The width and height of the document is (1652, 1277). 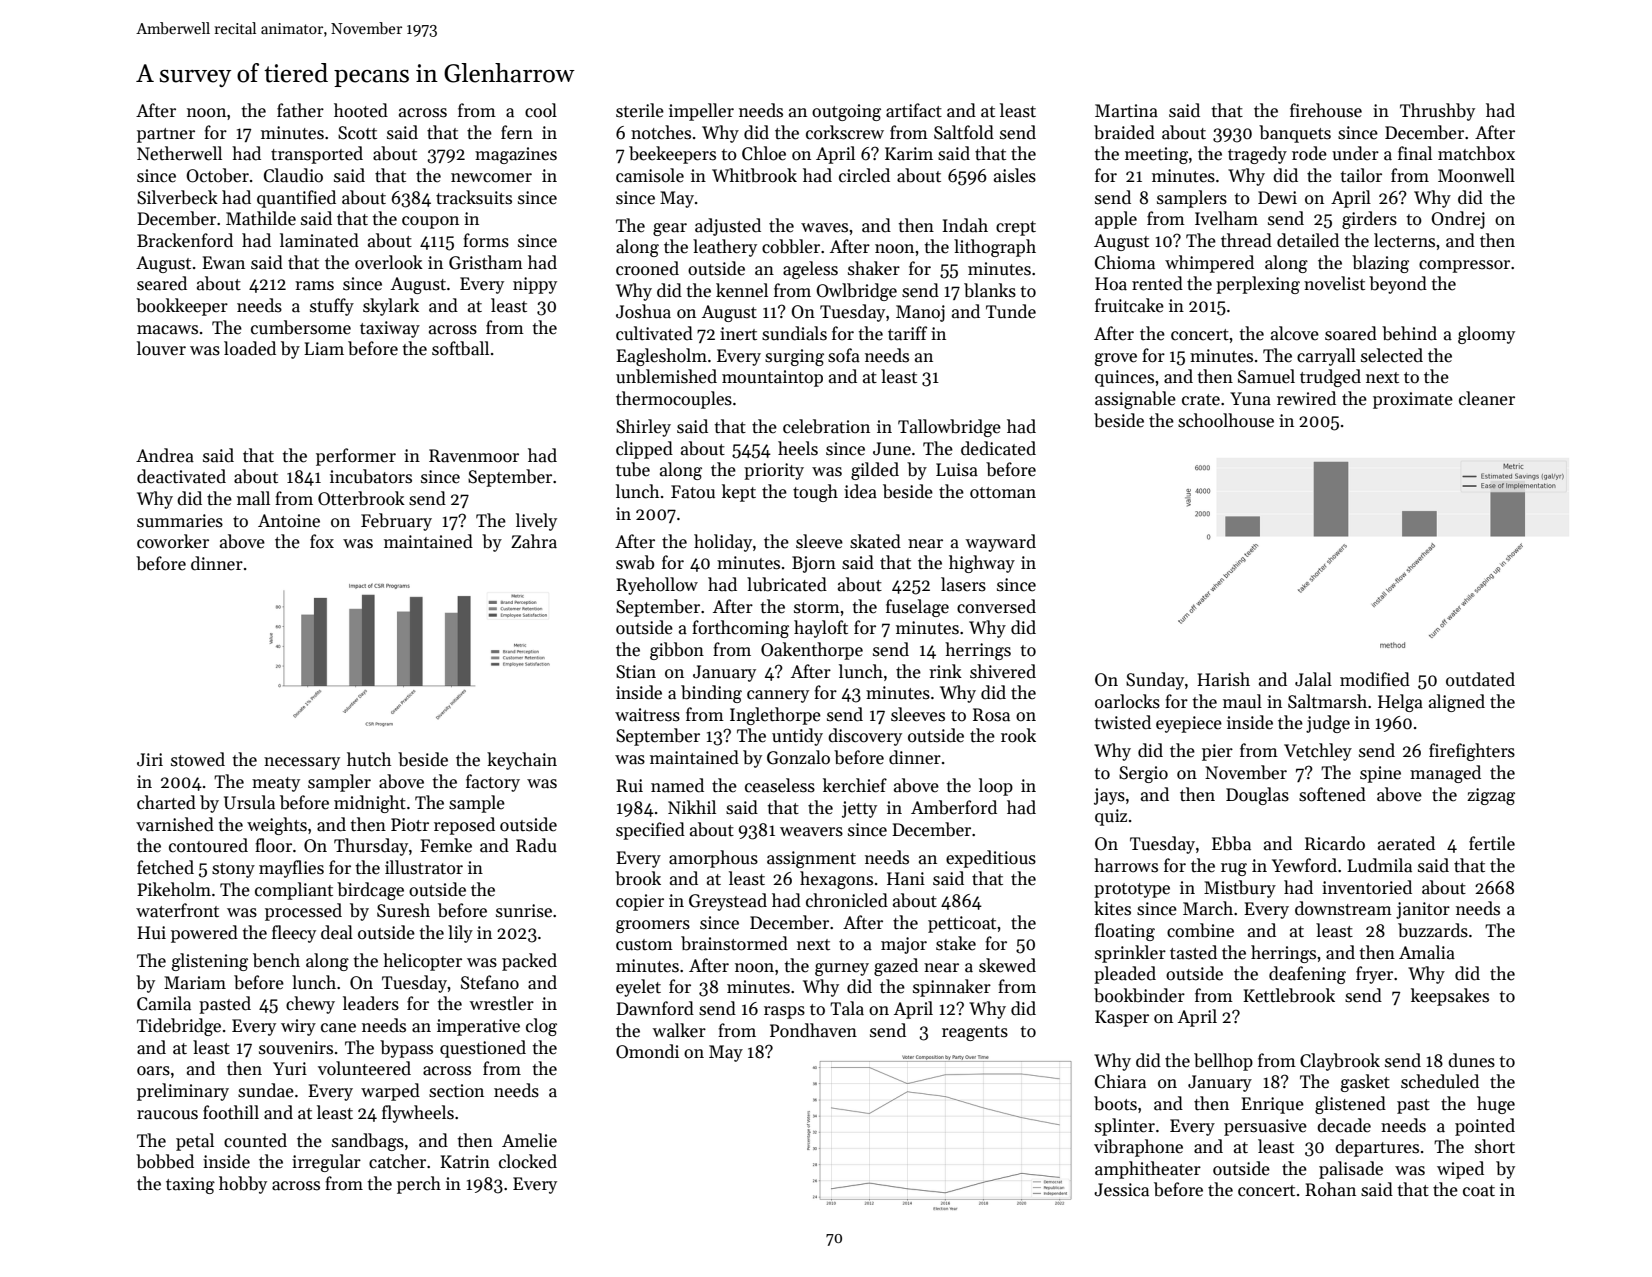 I want to click on tariff, so click(x=907, y=333).
